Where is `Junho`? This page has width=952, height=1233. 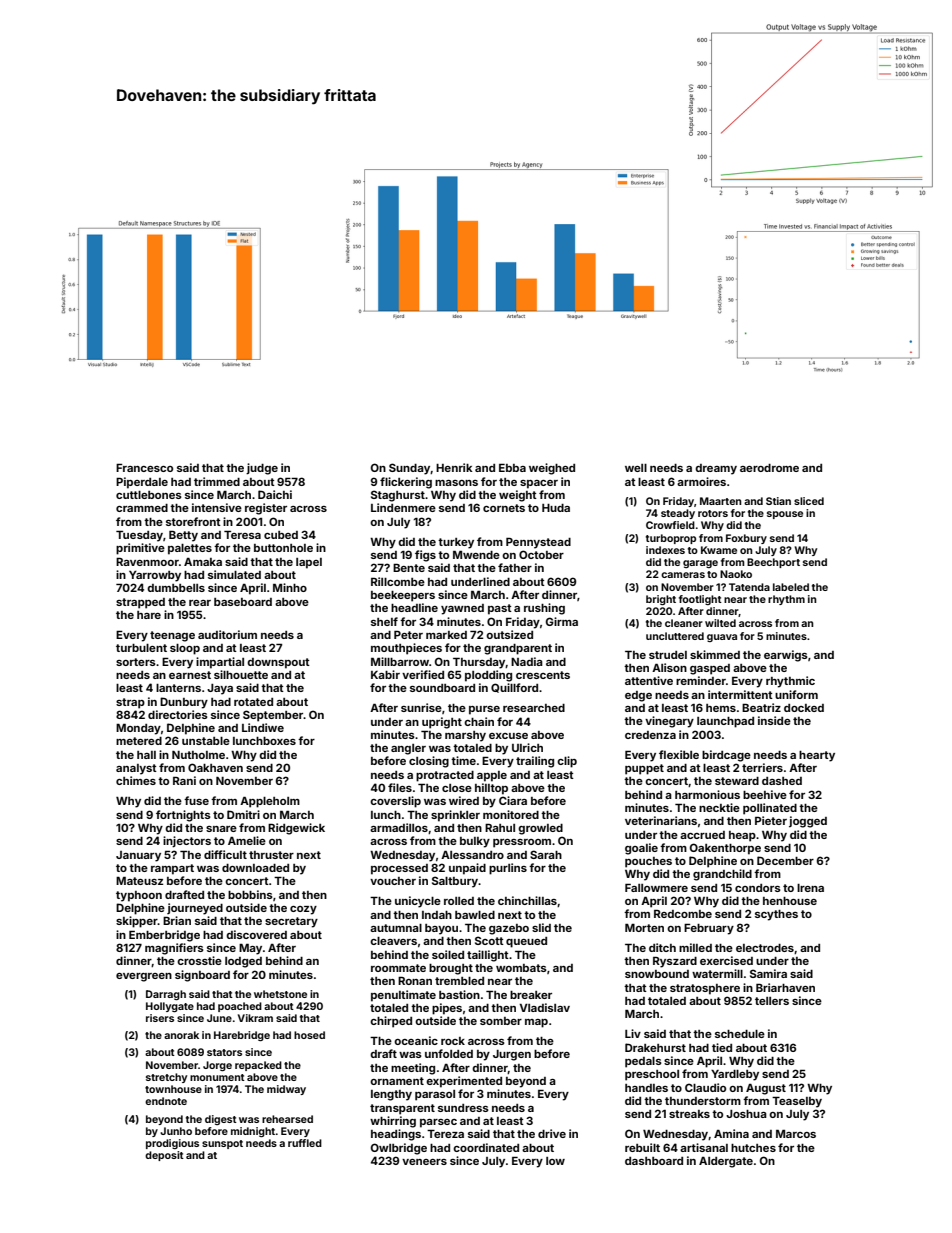 Junho is located at coordinates (176, 1131).
